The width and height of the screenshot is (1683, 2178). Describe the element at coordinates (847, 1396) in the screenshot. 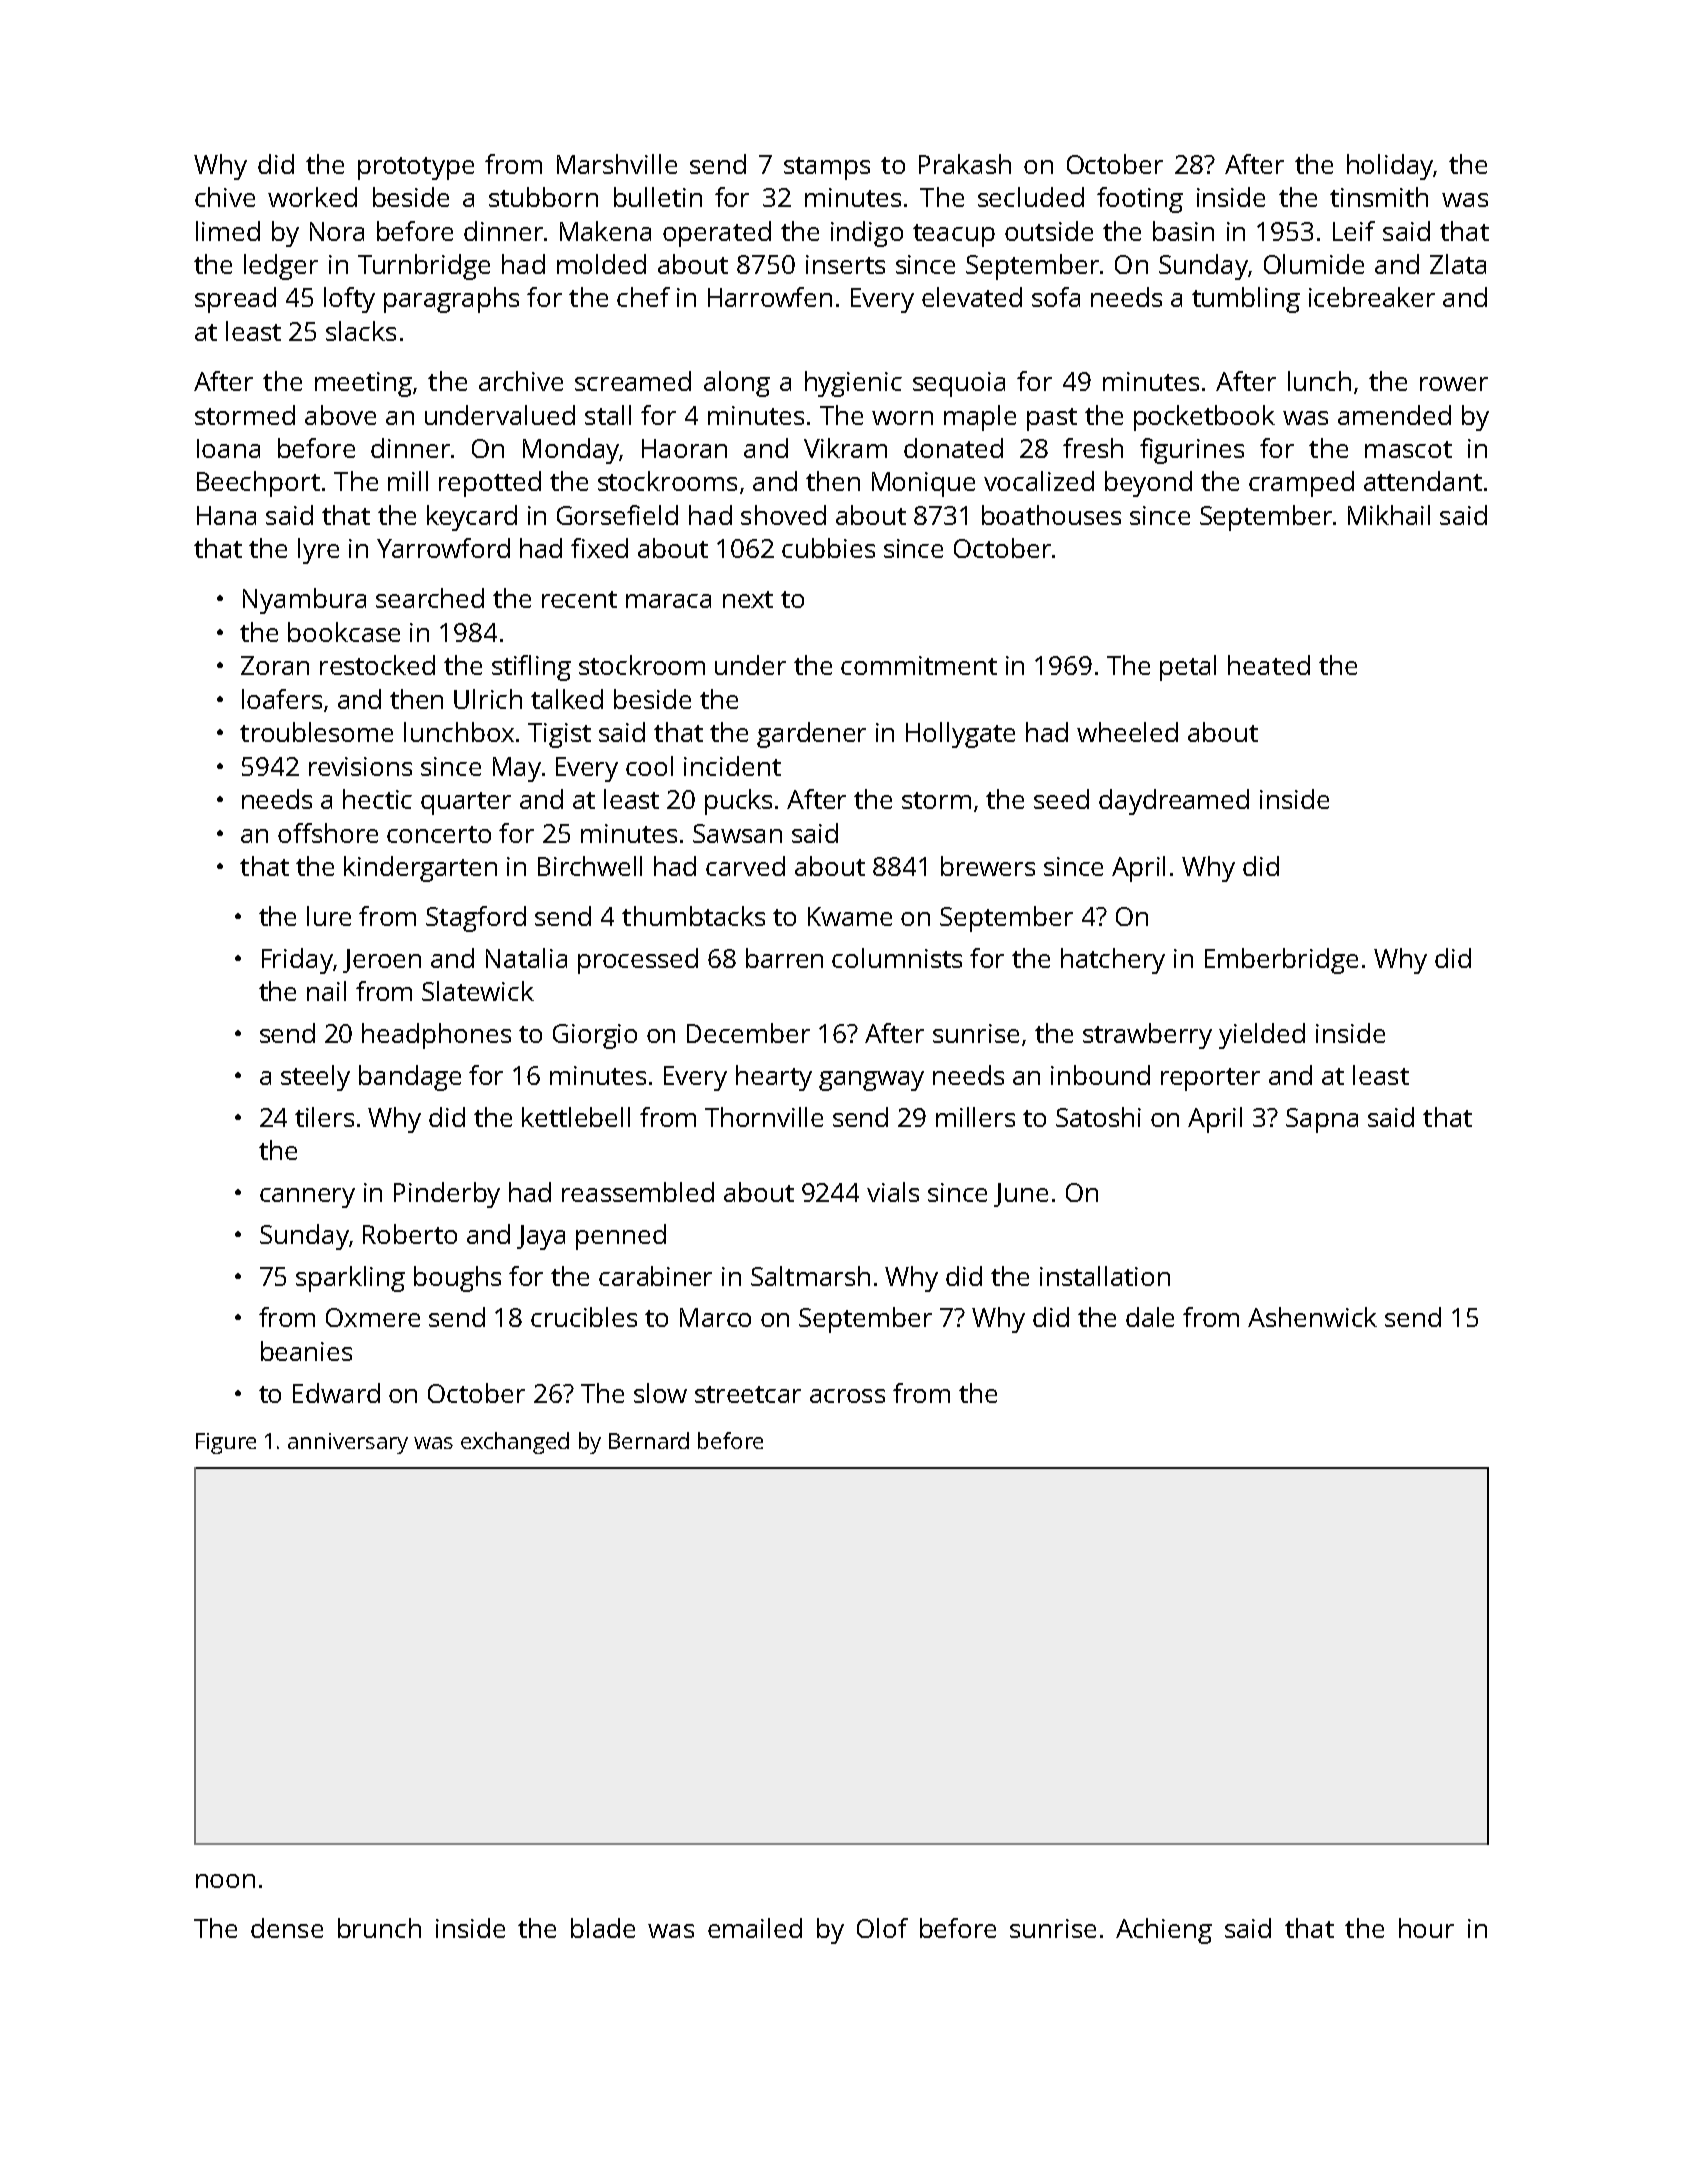

I see `across` at that location.
